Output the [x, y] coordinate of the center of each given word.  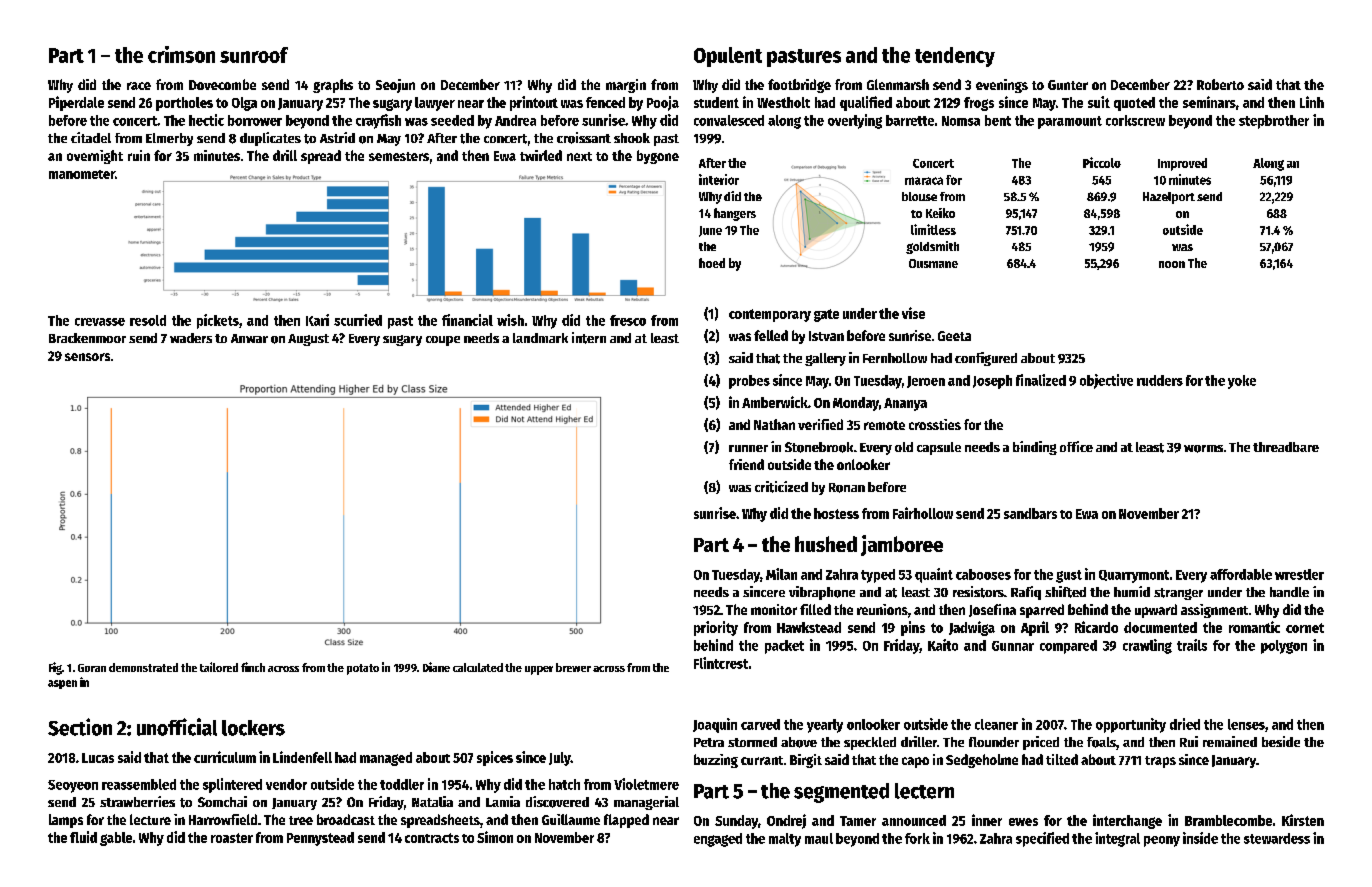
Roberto [1220, 84]
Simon [495, 837]
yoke [1242, 382]
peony [1162, 841]
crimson [181, 54]
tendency [955, 57]
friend [746, 464]
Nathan [774, 424]
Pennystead [320, 839]
